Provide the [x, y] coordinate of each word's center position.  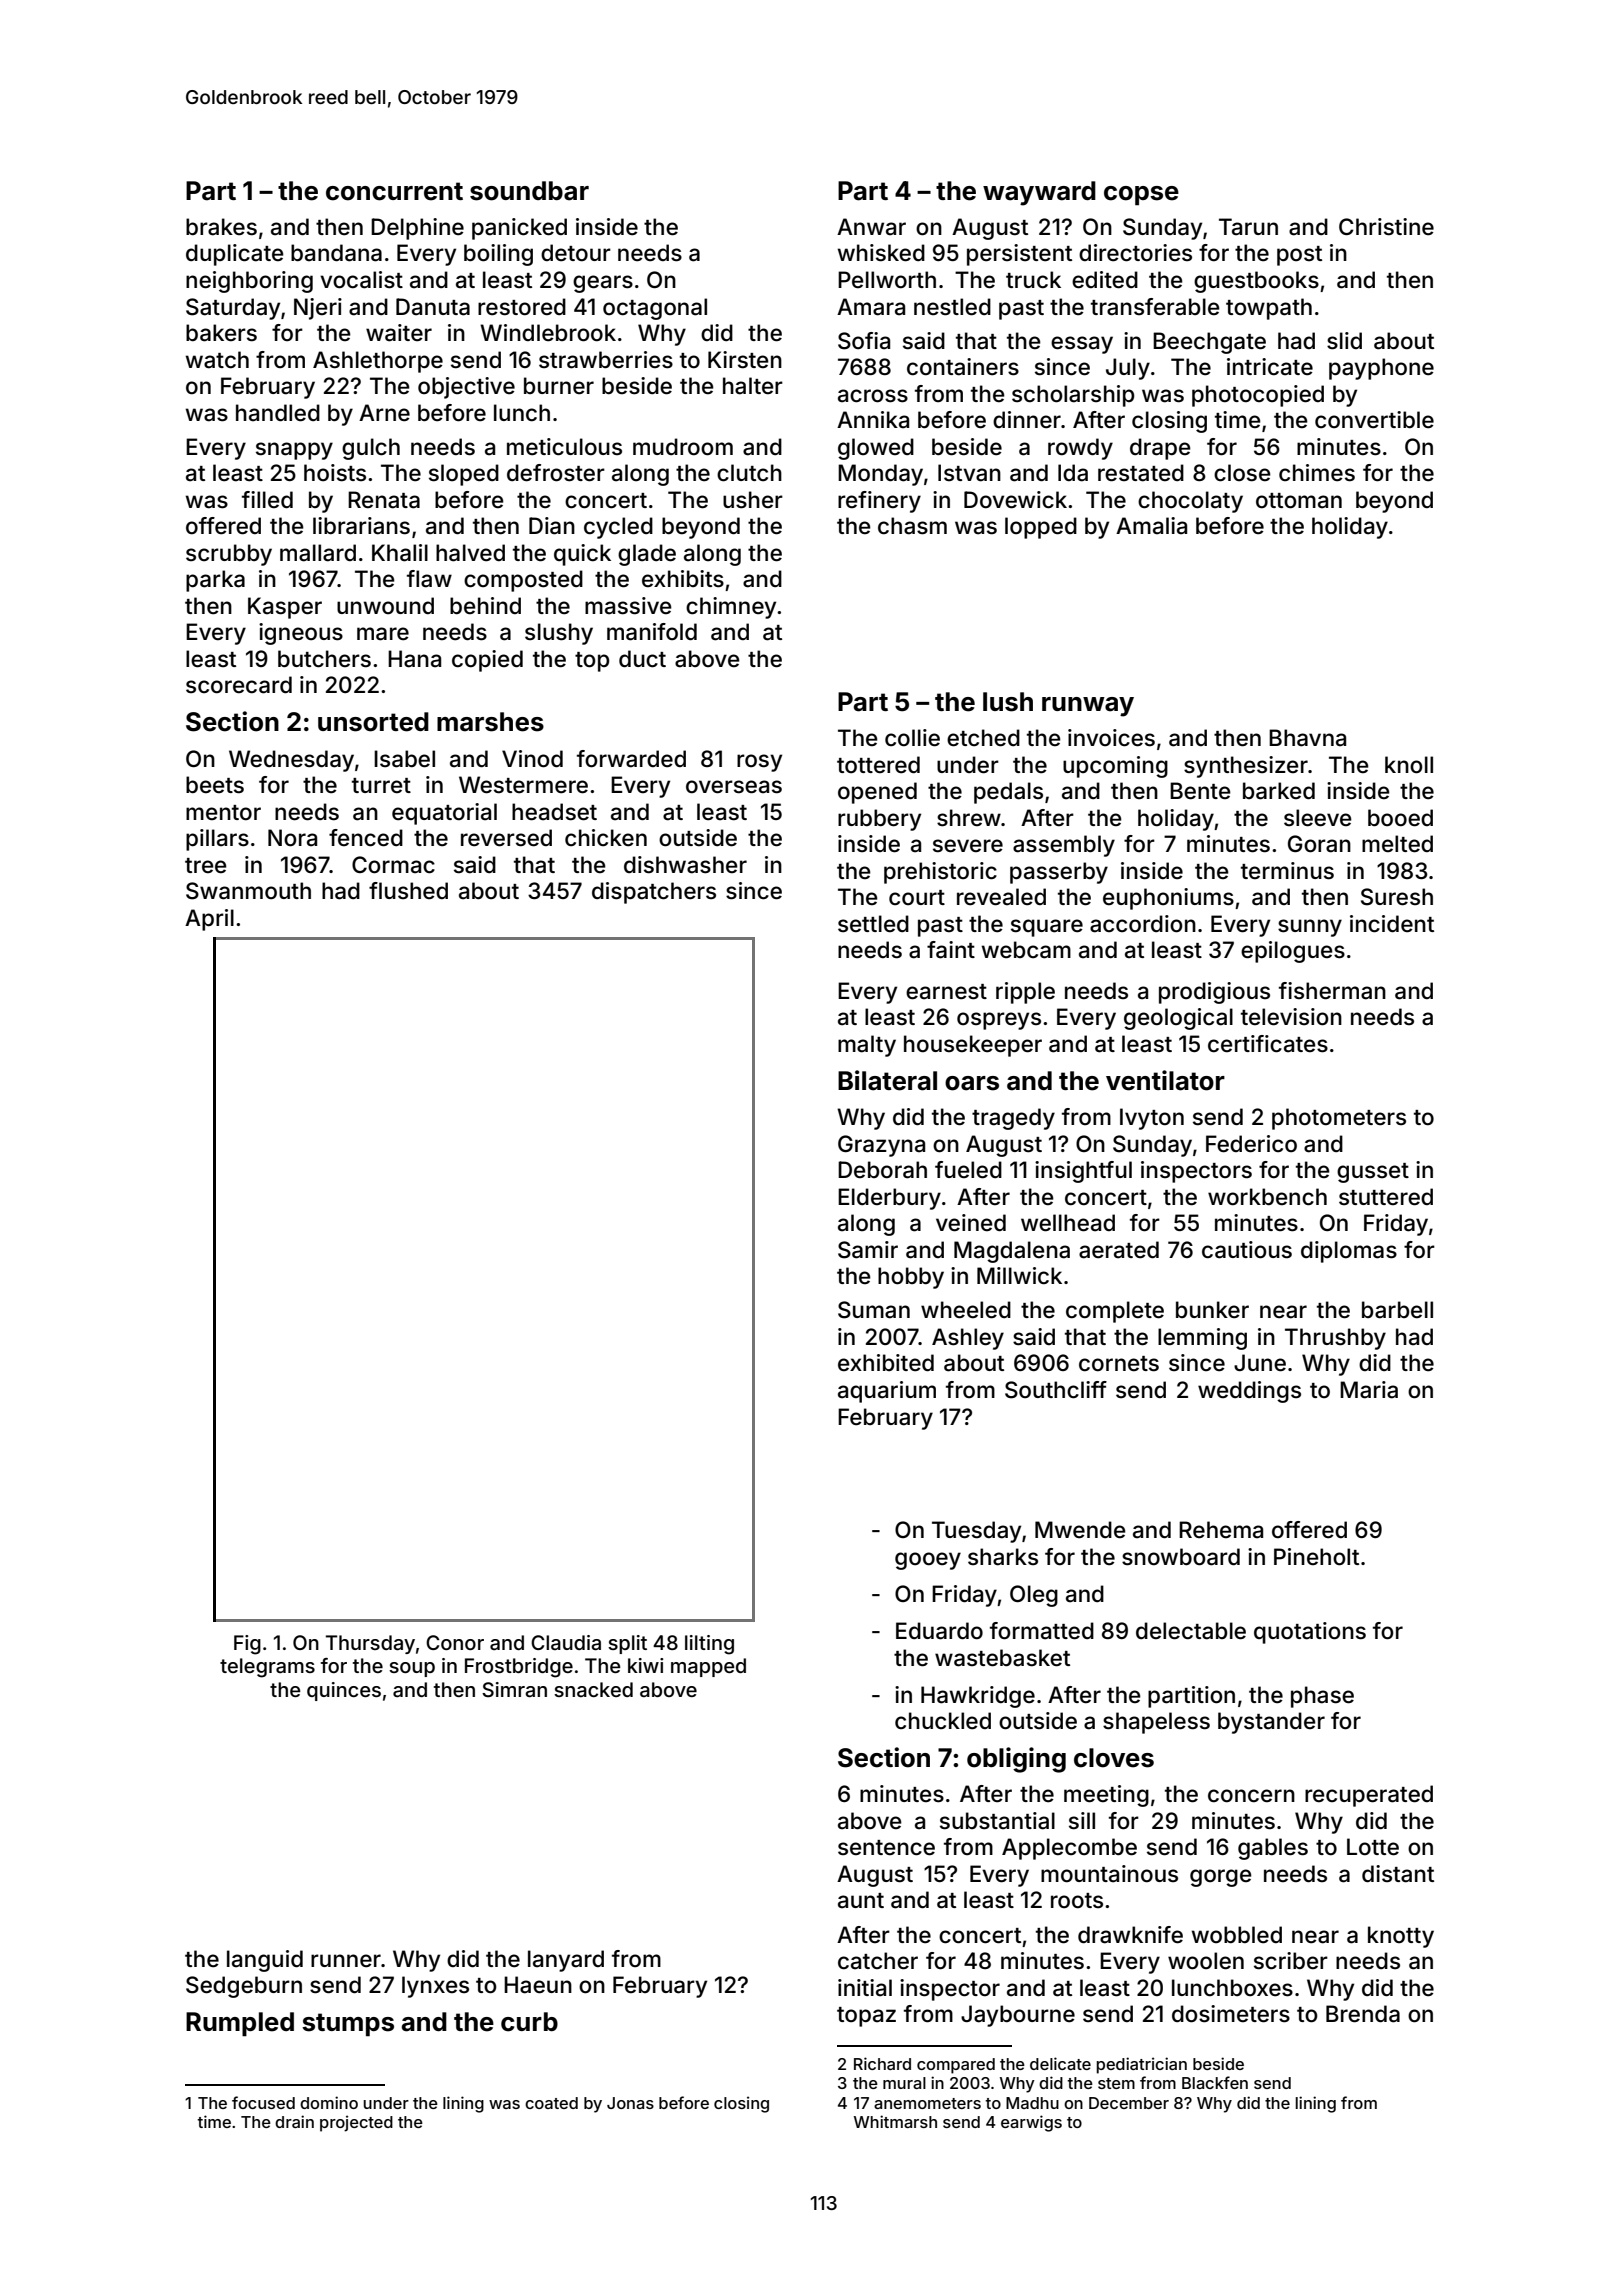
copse [1141, 196]
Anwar [871, 227]
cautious [1247, 1250]
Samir [868, 1250]
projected [356, 2123]
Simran [514, 1690]
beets [215, 785]
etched [983, 738]
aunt [861, 1901]
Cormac [393, 865]
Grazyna [881, 1146]
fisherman [1332, 991]
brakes [221, 227]
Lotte [1373, 1847]
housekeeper [973, 1046]
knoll [1409, 765]
